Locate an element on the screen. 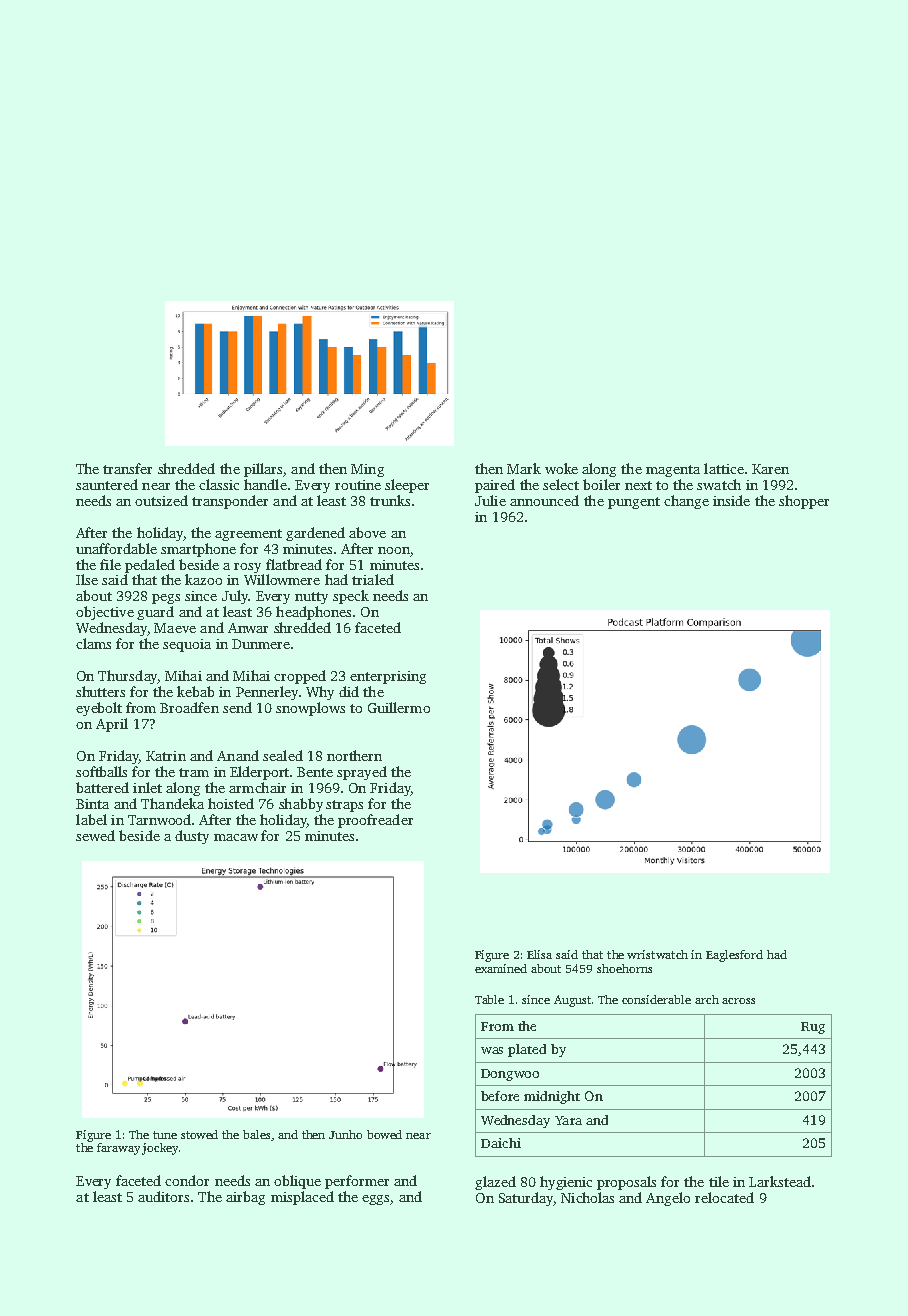  pungent is located at coordinates (634, 503).
